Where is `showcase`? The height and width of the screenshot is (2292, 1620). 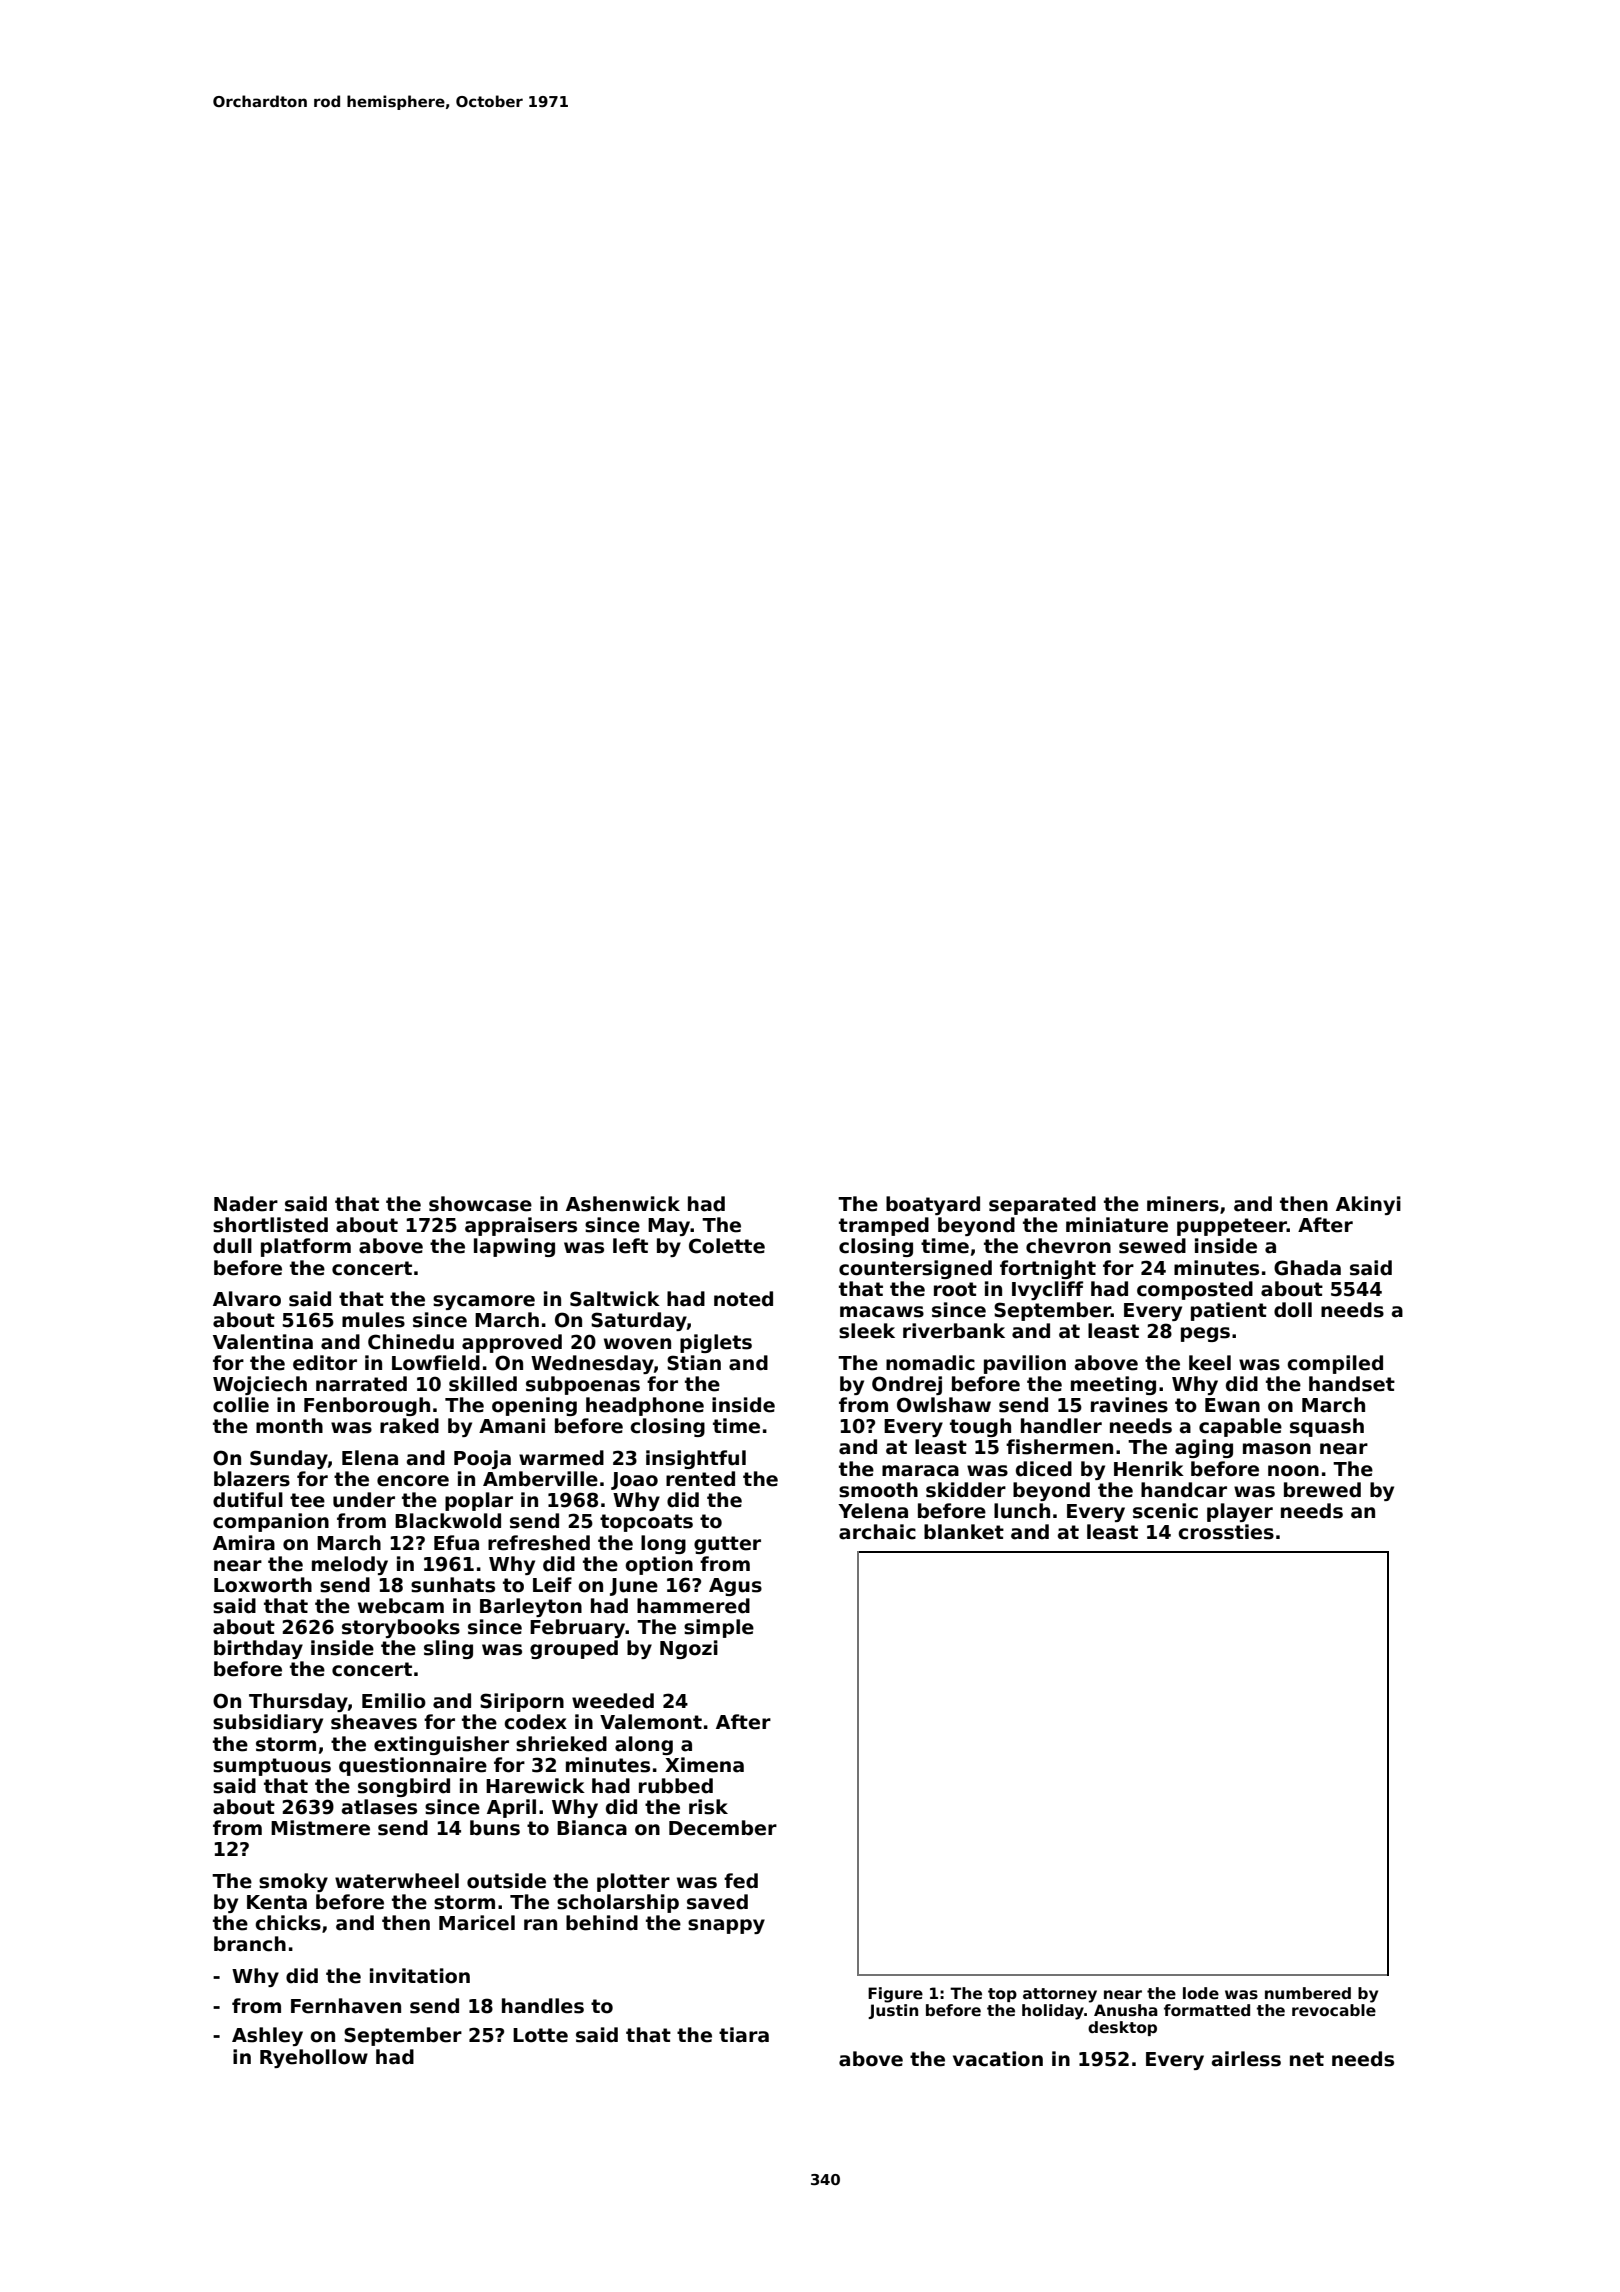
showcase is located at coordinates (480, 1204).
